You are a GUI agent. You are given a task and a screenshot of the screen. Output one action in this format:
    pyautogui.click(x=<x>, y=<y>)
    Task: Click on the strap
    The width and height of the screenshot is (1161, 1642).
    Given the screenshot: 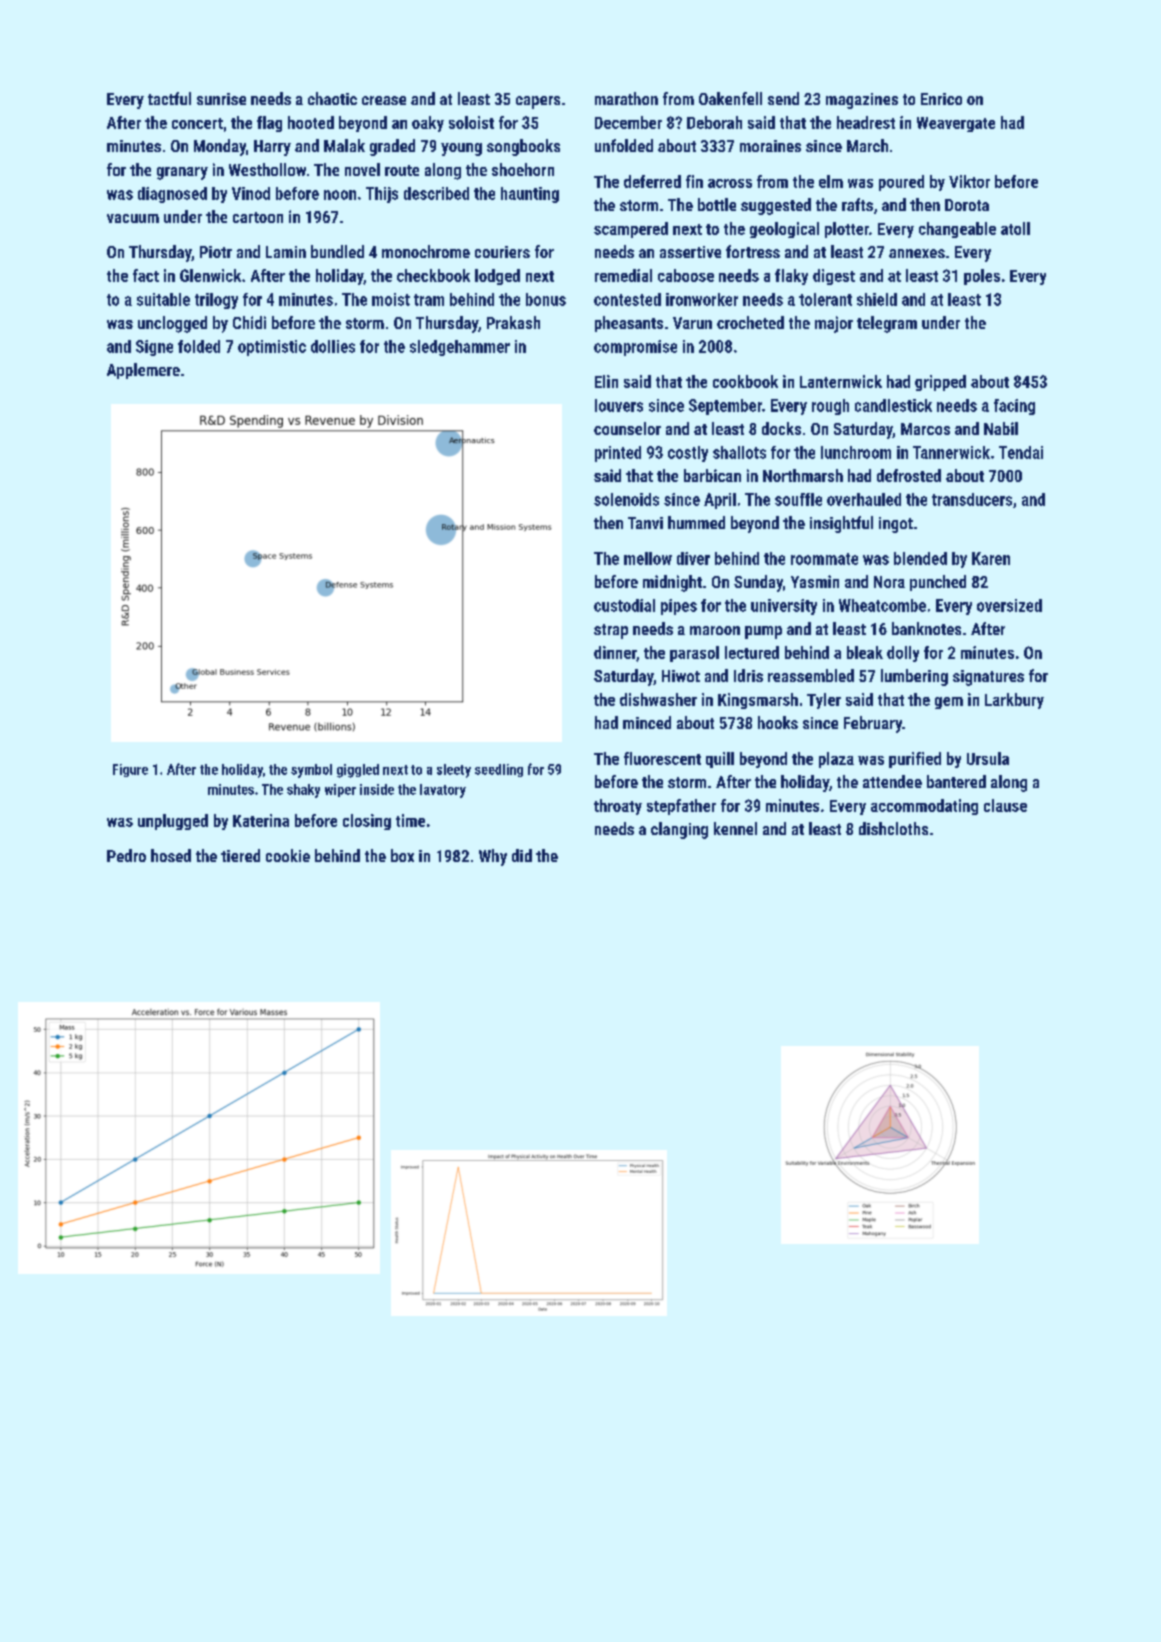 What is the action you would take?
    pyautogui.click(x=611, y=631)
